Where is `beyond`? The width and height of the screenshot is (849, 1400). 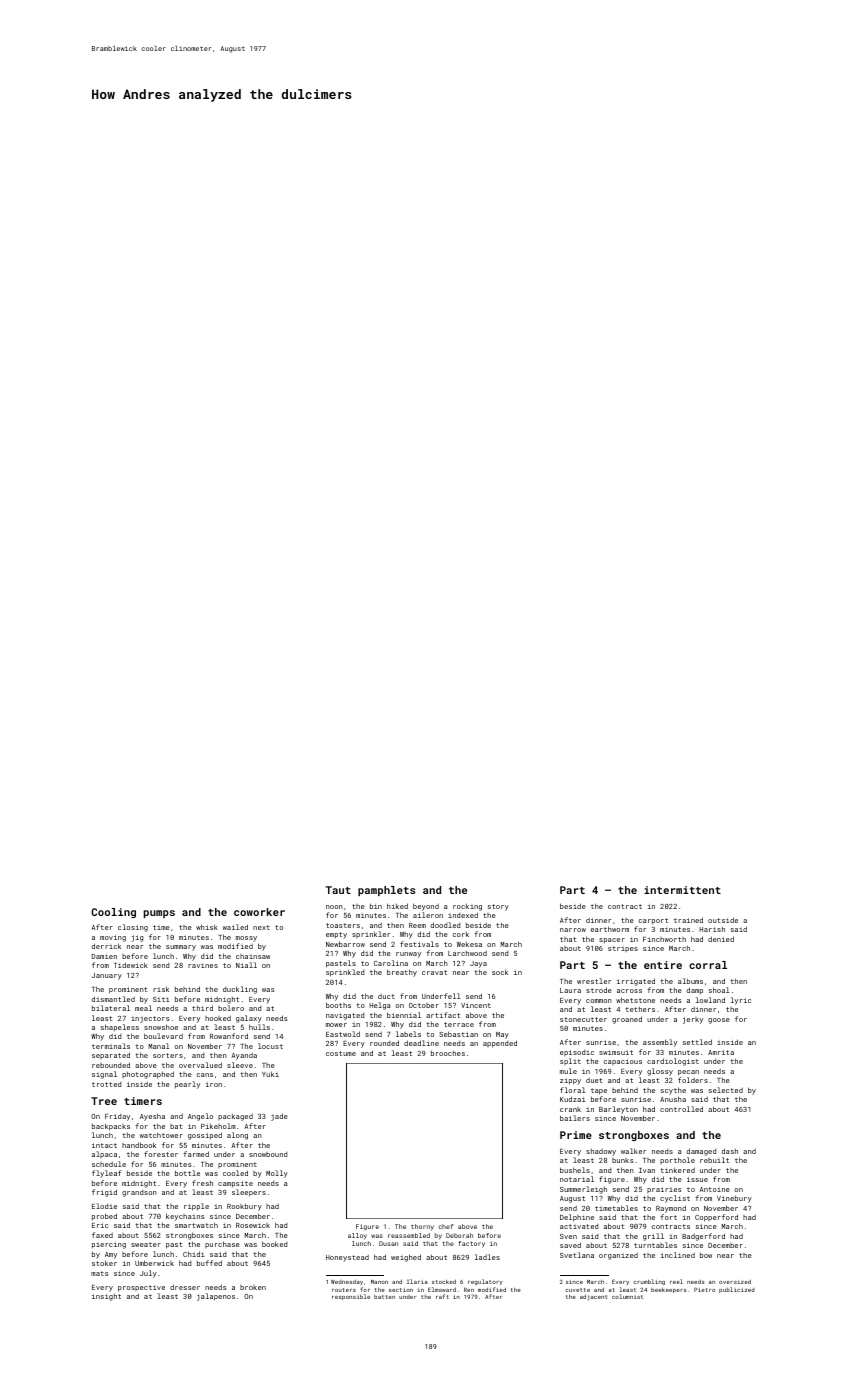 beyond is located at coordinates (426, 907).
